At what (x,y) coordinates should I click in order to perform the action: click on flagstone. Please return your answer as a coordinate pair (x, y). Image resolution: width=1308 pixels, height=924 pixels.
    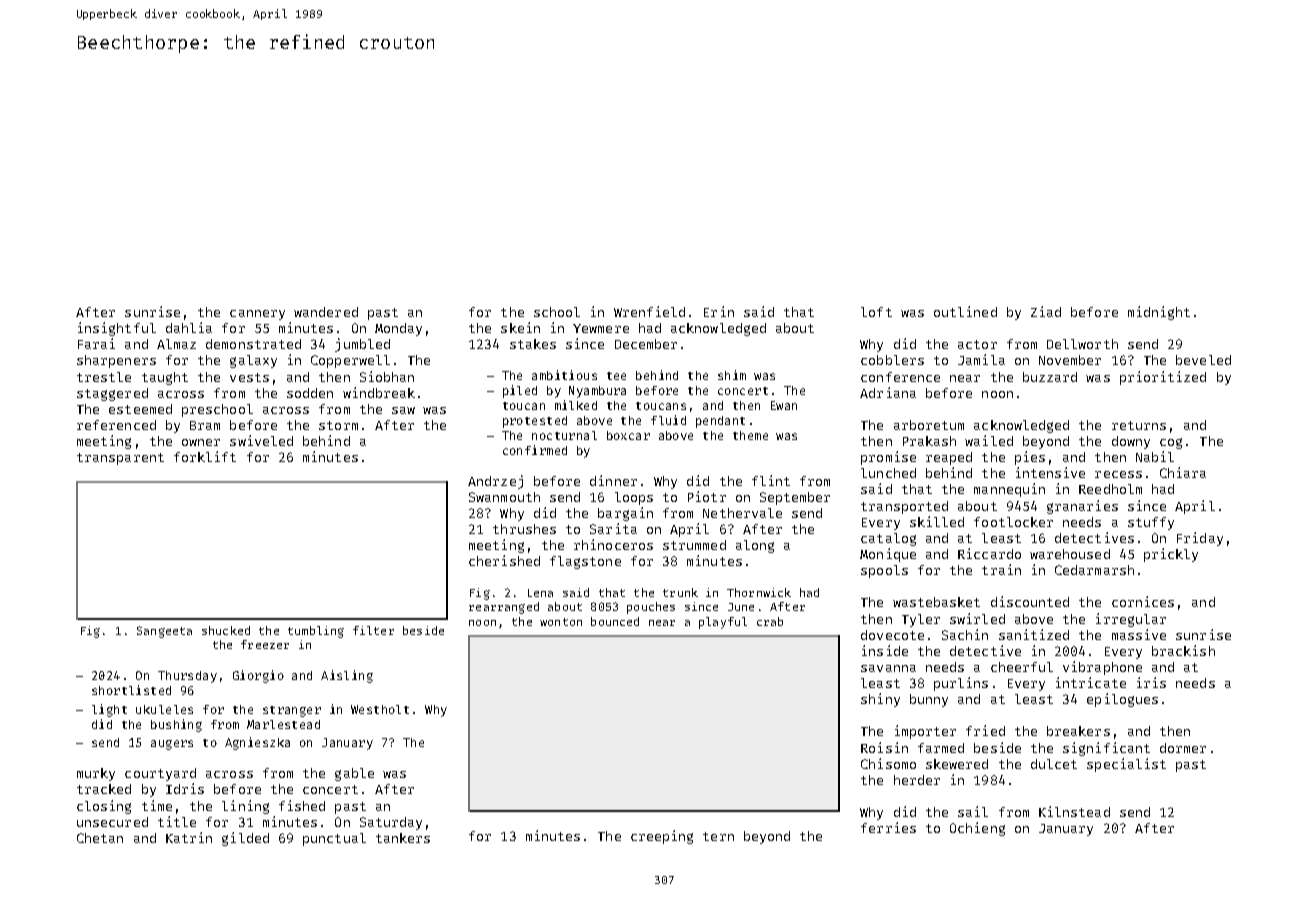
    Looking at the image, I should click on (585, 562).
